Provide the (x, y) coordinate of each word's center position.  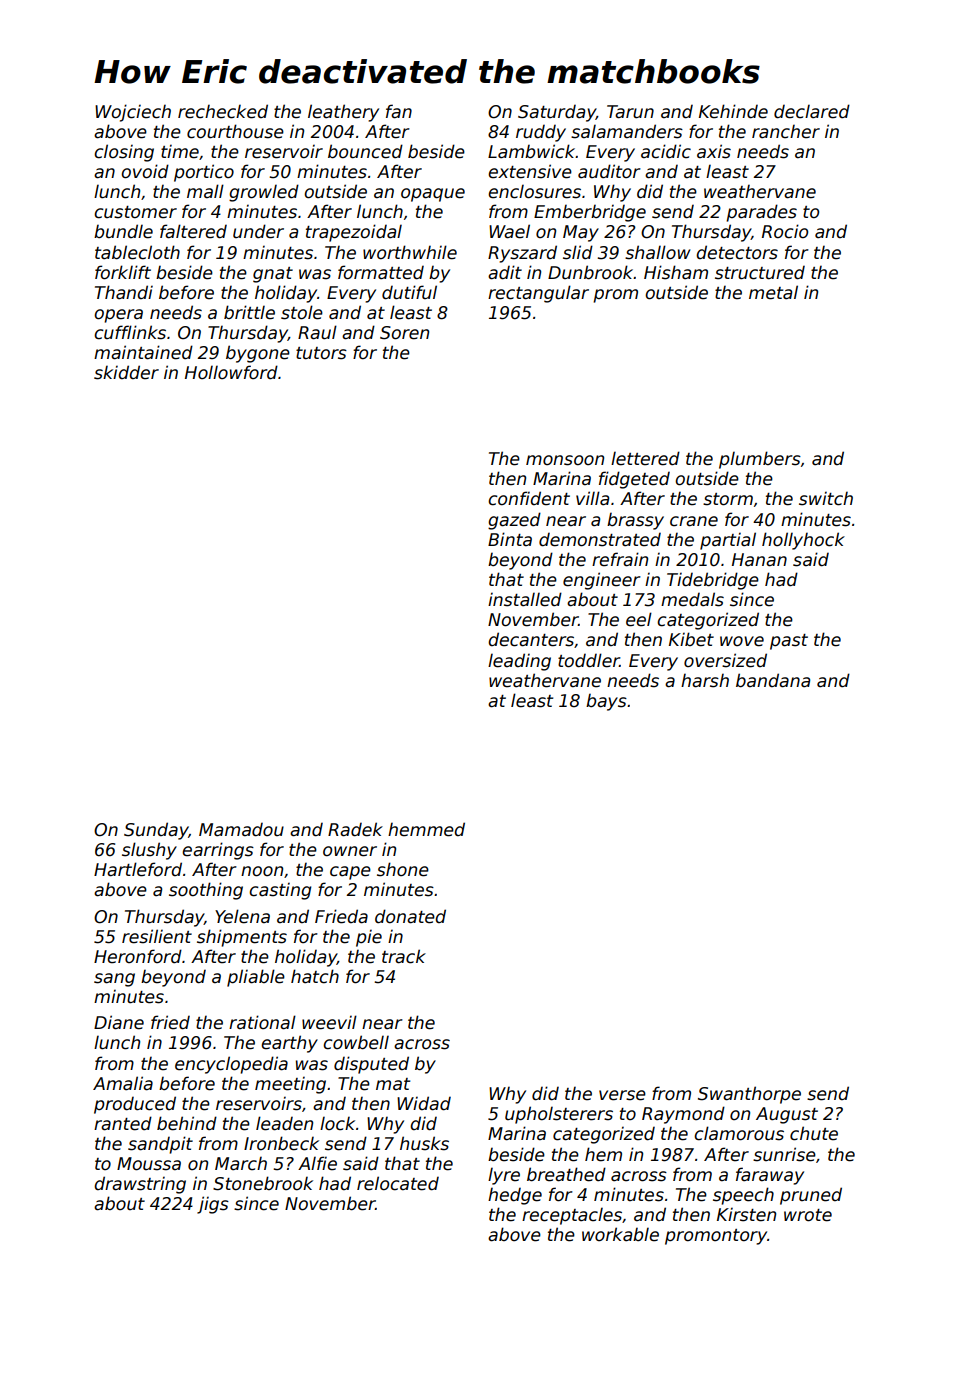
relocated (398, 1183)
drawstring (140, 1185)
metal (773, 292)
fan (399, 111)
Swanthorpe (749, 1095)
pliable (256, 978)
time (180, 151)
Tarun (630, 112)
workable (620, 1234)
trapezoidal (354, 233)
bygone (258, 354)
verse (622, 1095)
